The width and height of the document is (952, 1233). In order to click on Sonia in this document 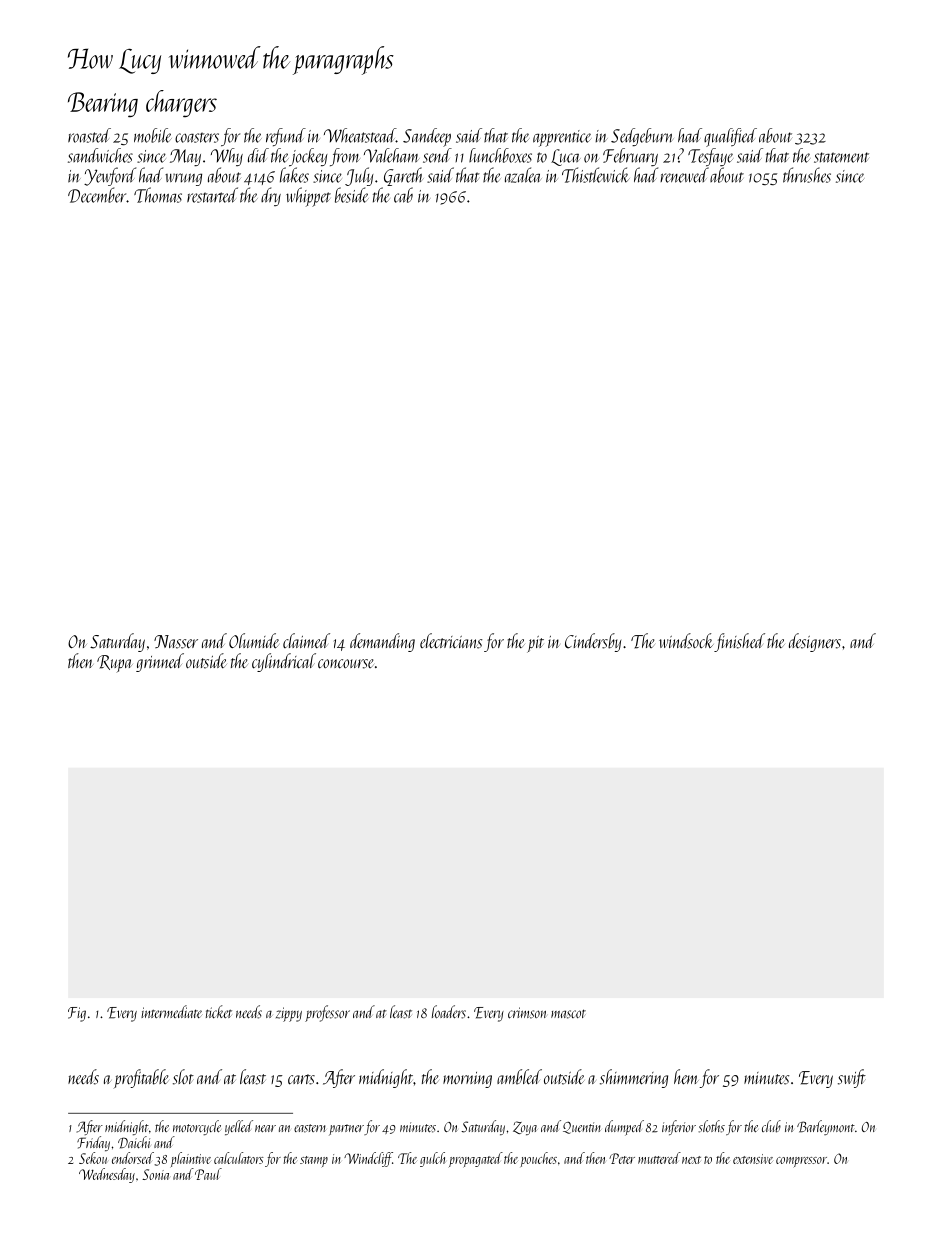, I will do `click(155, 1174)`.
